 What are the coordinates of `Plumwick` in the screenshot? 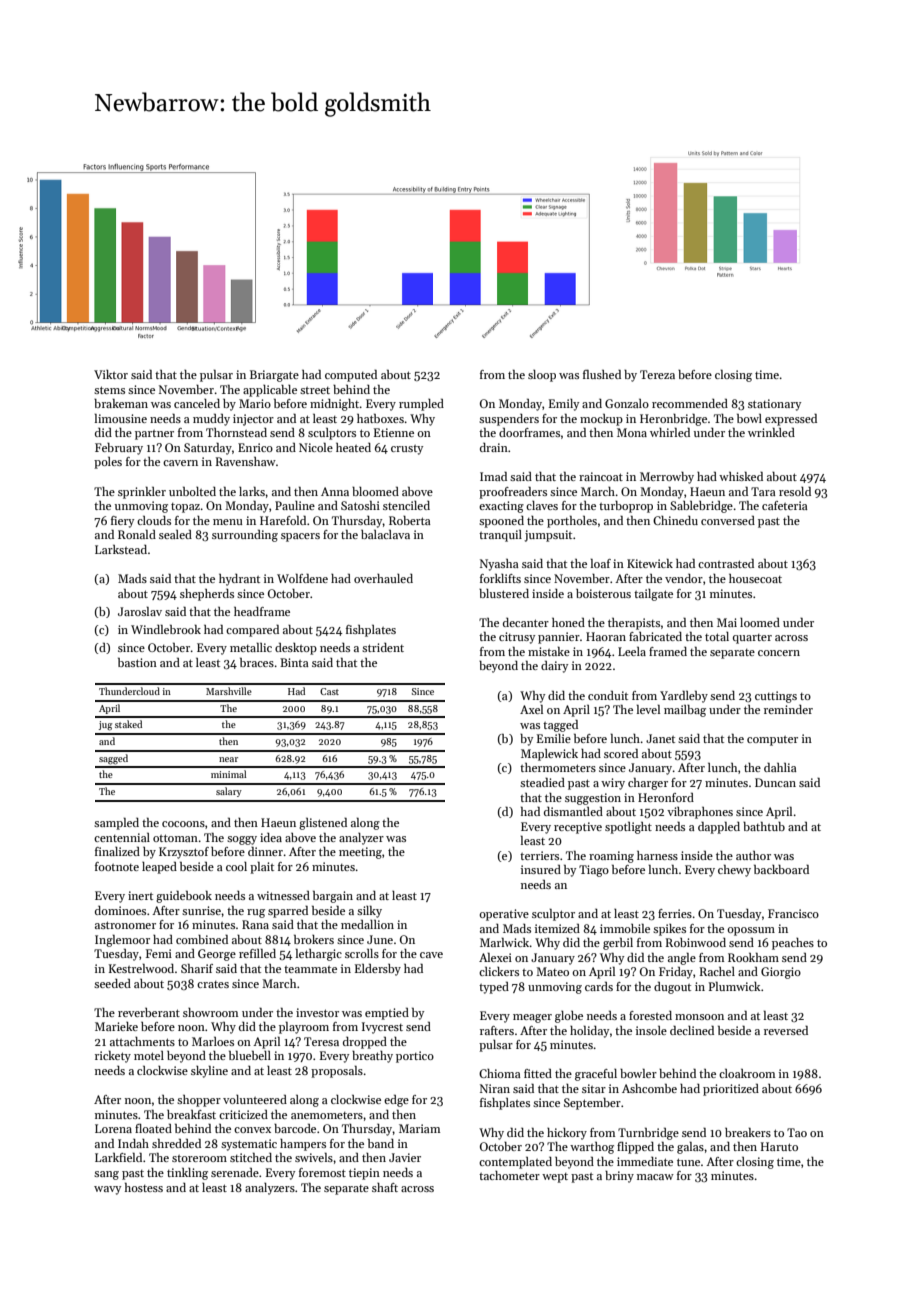 It's located at (735, 986).
